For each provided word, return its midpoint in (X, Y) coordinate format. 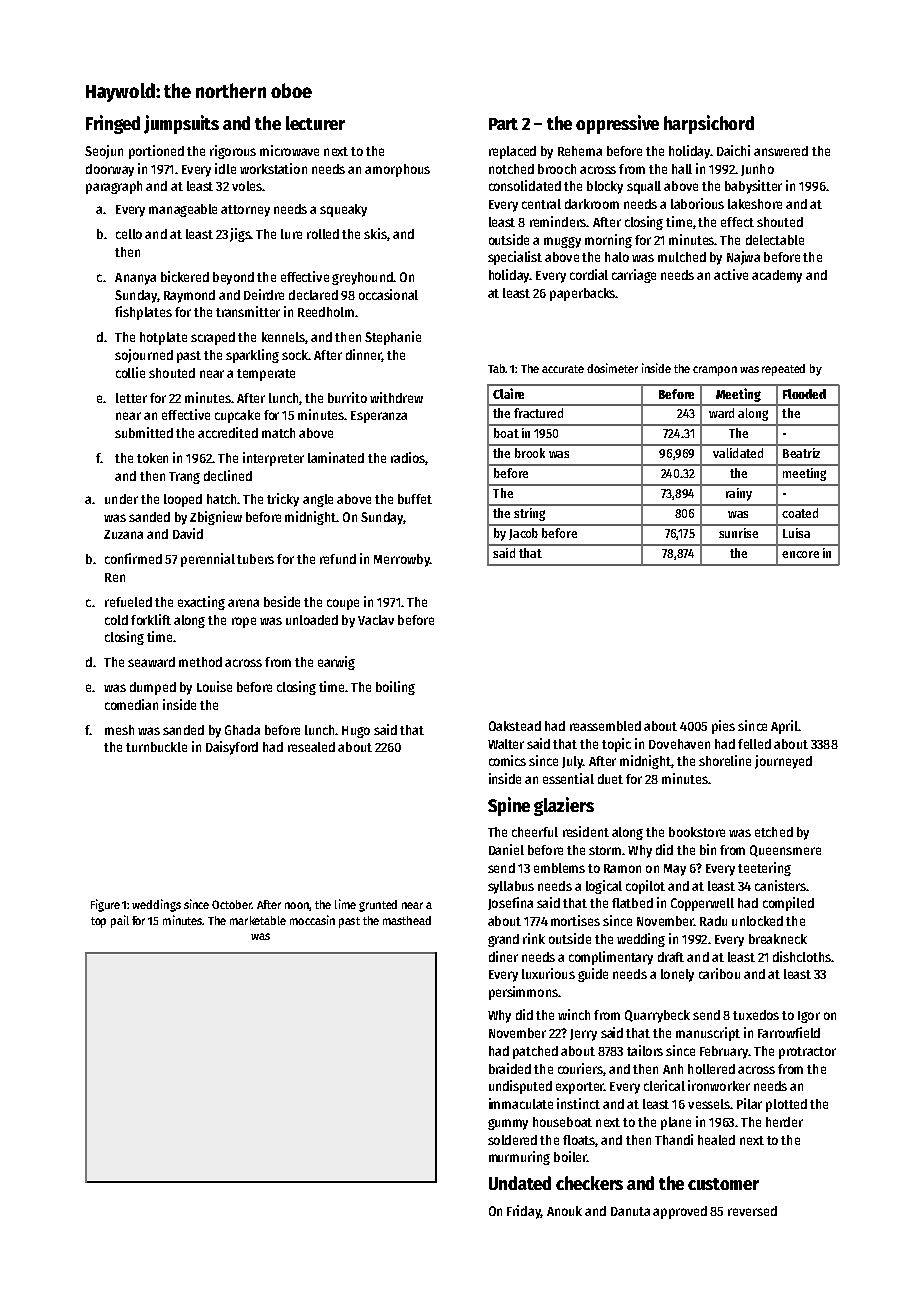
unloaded (312, 620)
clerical (664, 1085)
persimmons (523, 993)
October (232, 904)
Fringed (113, 124)
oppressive (617, 124)
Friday (524, 1212)
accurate (563, 369)
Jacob (523, 534)
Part (503, 124)
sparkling (252, 356)
